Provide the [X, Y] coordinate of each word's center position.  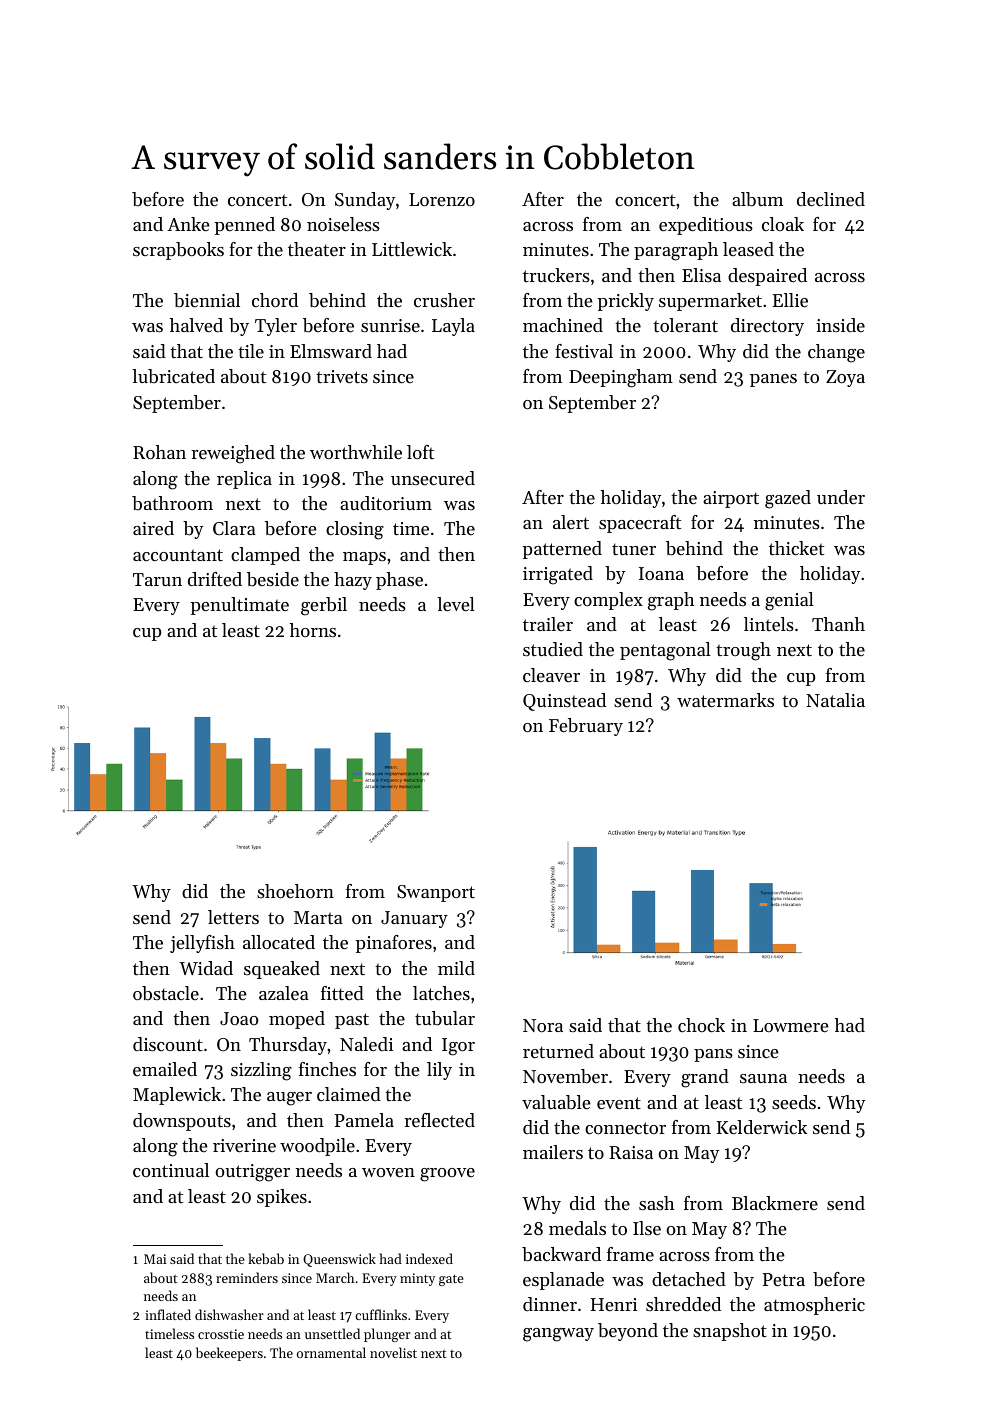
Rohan [159, 452]
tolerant [685, 325]
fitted [342, 993]
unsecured [433, 478]
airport [731, 499]
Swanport [436, 893]
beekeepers [229, 1354]
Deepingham [621, 378]
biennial [207, 300]
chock [701, 1025]
